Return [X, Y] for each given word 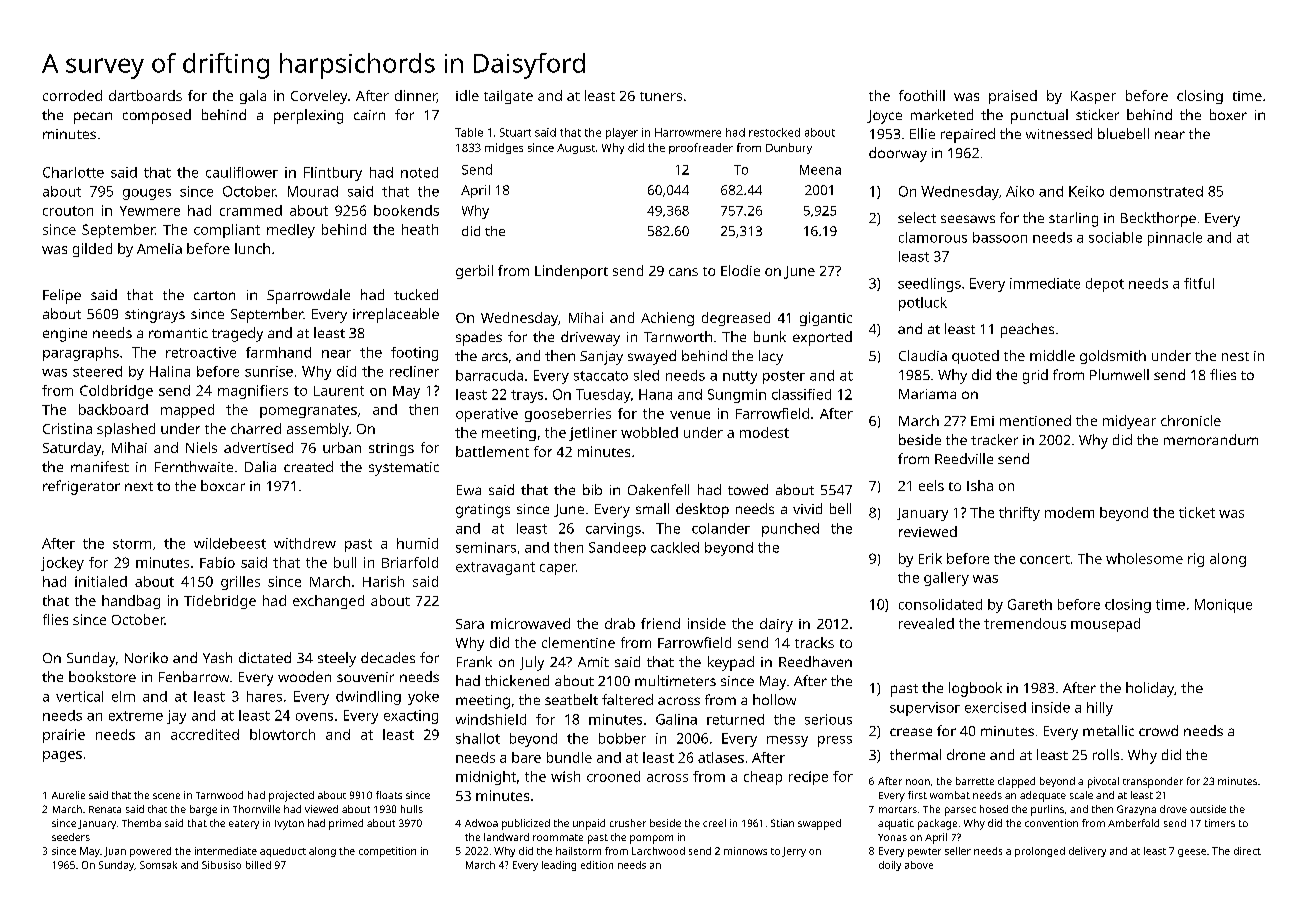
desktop [702, 510]
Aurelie [68, 795]
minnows [745, 851]
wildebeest [230, 543]
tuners [661, 96]
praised [1013, 97]
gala [253, 97]
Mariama [927, 394]
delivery [1087, 852]
